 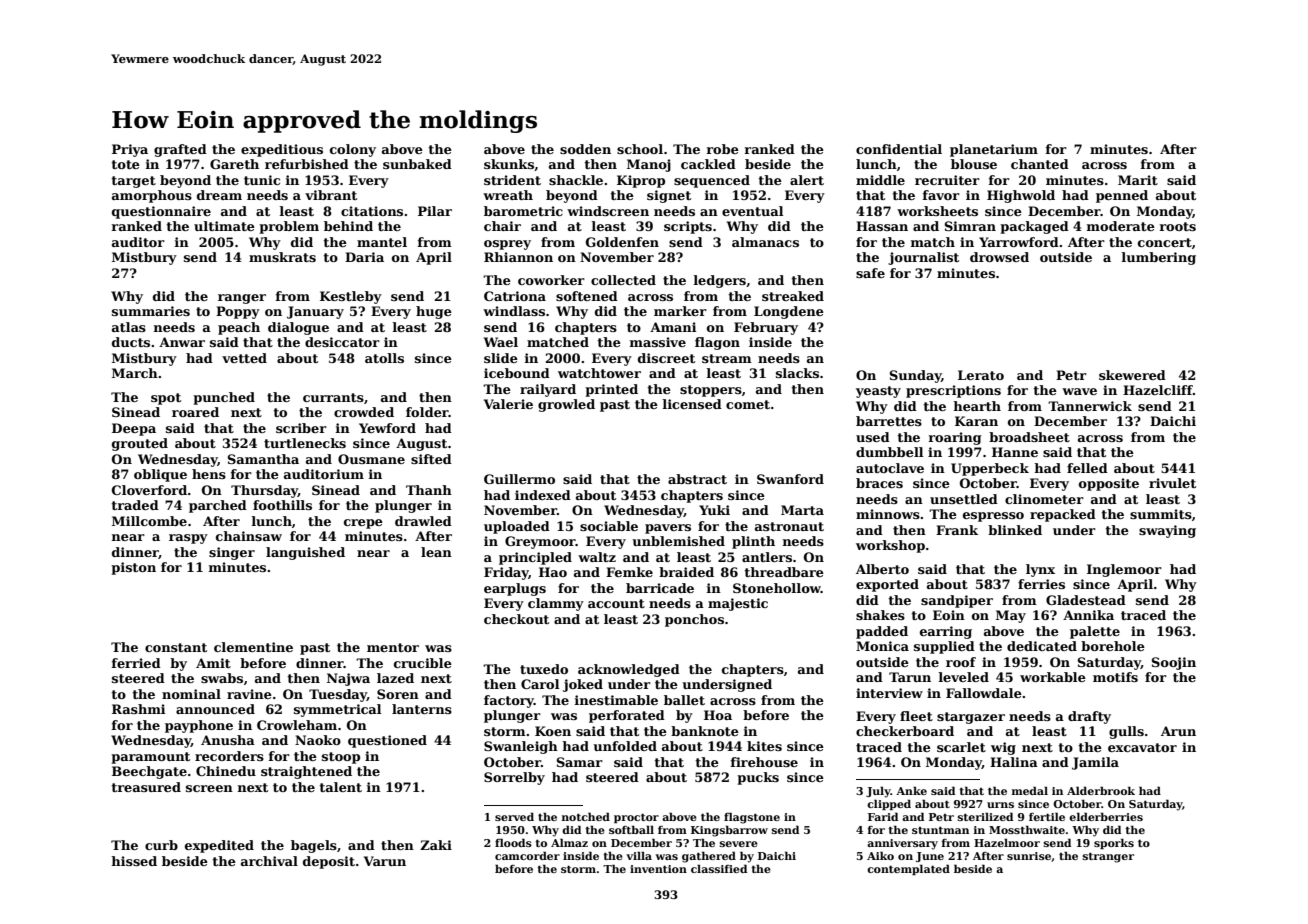 I want to click on sporks, so click(x=1114, y=843).
